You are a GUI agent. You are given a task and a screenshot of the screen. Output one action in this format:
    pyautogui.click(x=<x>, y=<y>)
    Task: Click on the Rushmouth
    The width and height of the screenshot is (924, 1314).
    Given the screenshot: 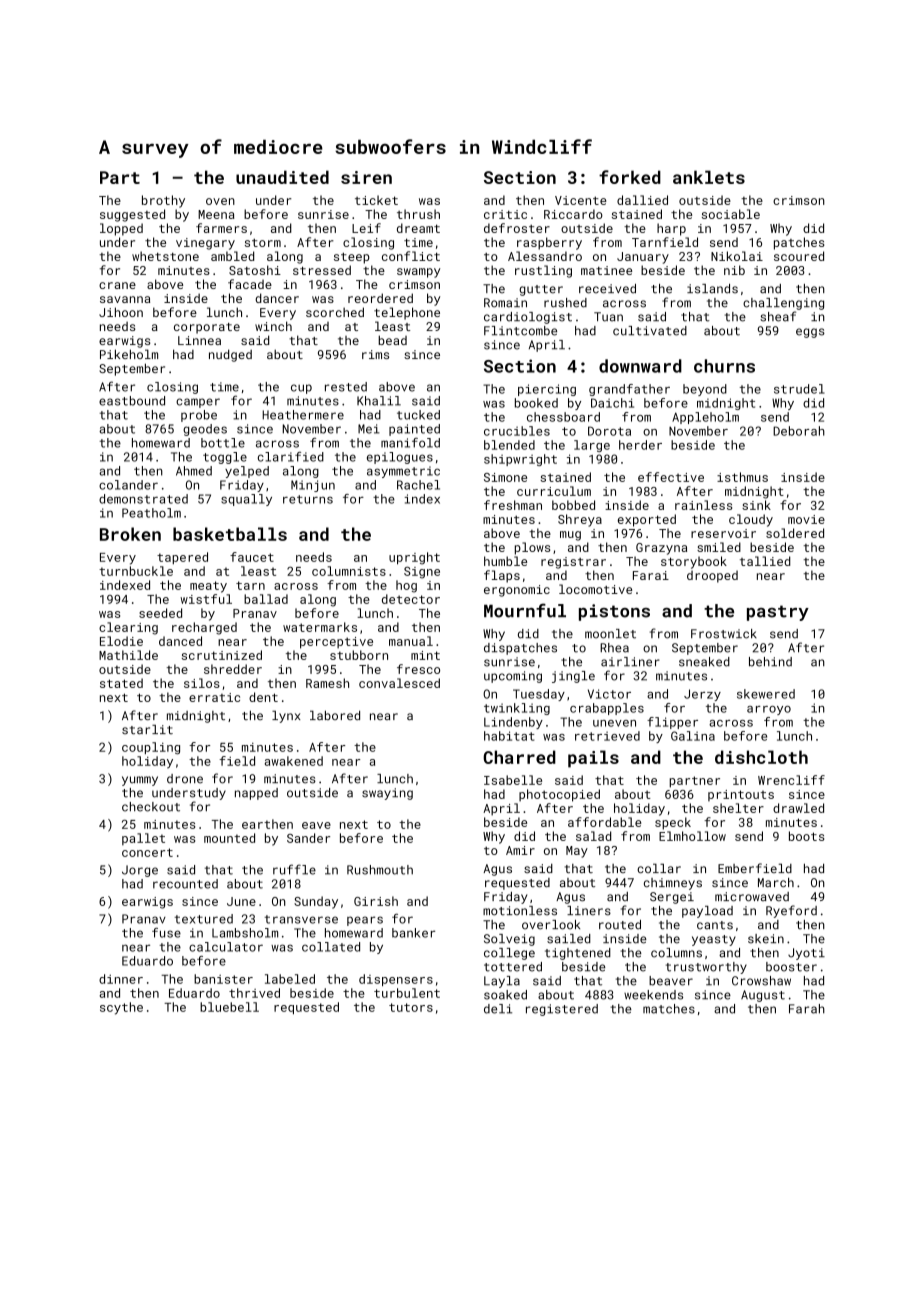 What is the action you would take?
    pyautogui.click(x=380, y=870)
